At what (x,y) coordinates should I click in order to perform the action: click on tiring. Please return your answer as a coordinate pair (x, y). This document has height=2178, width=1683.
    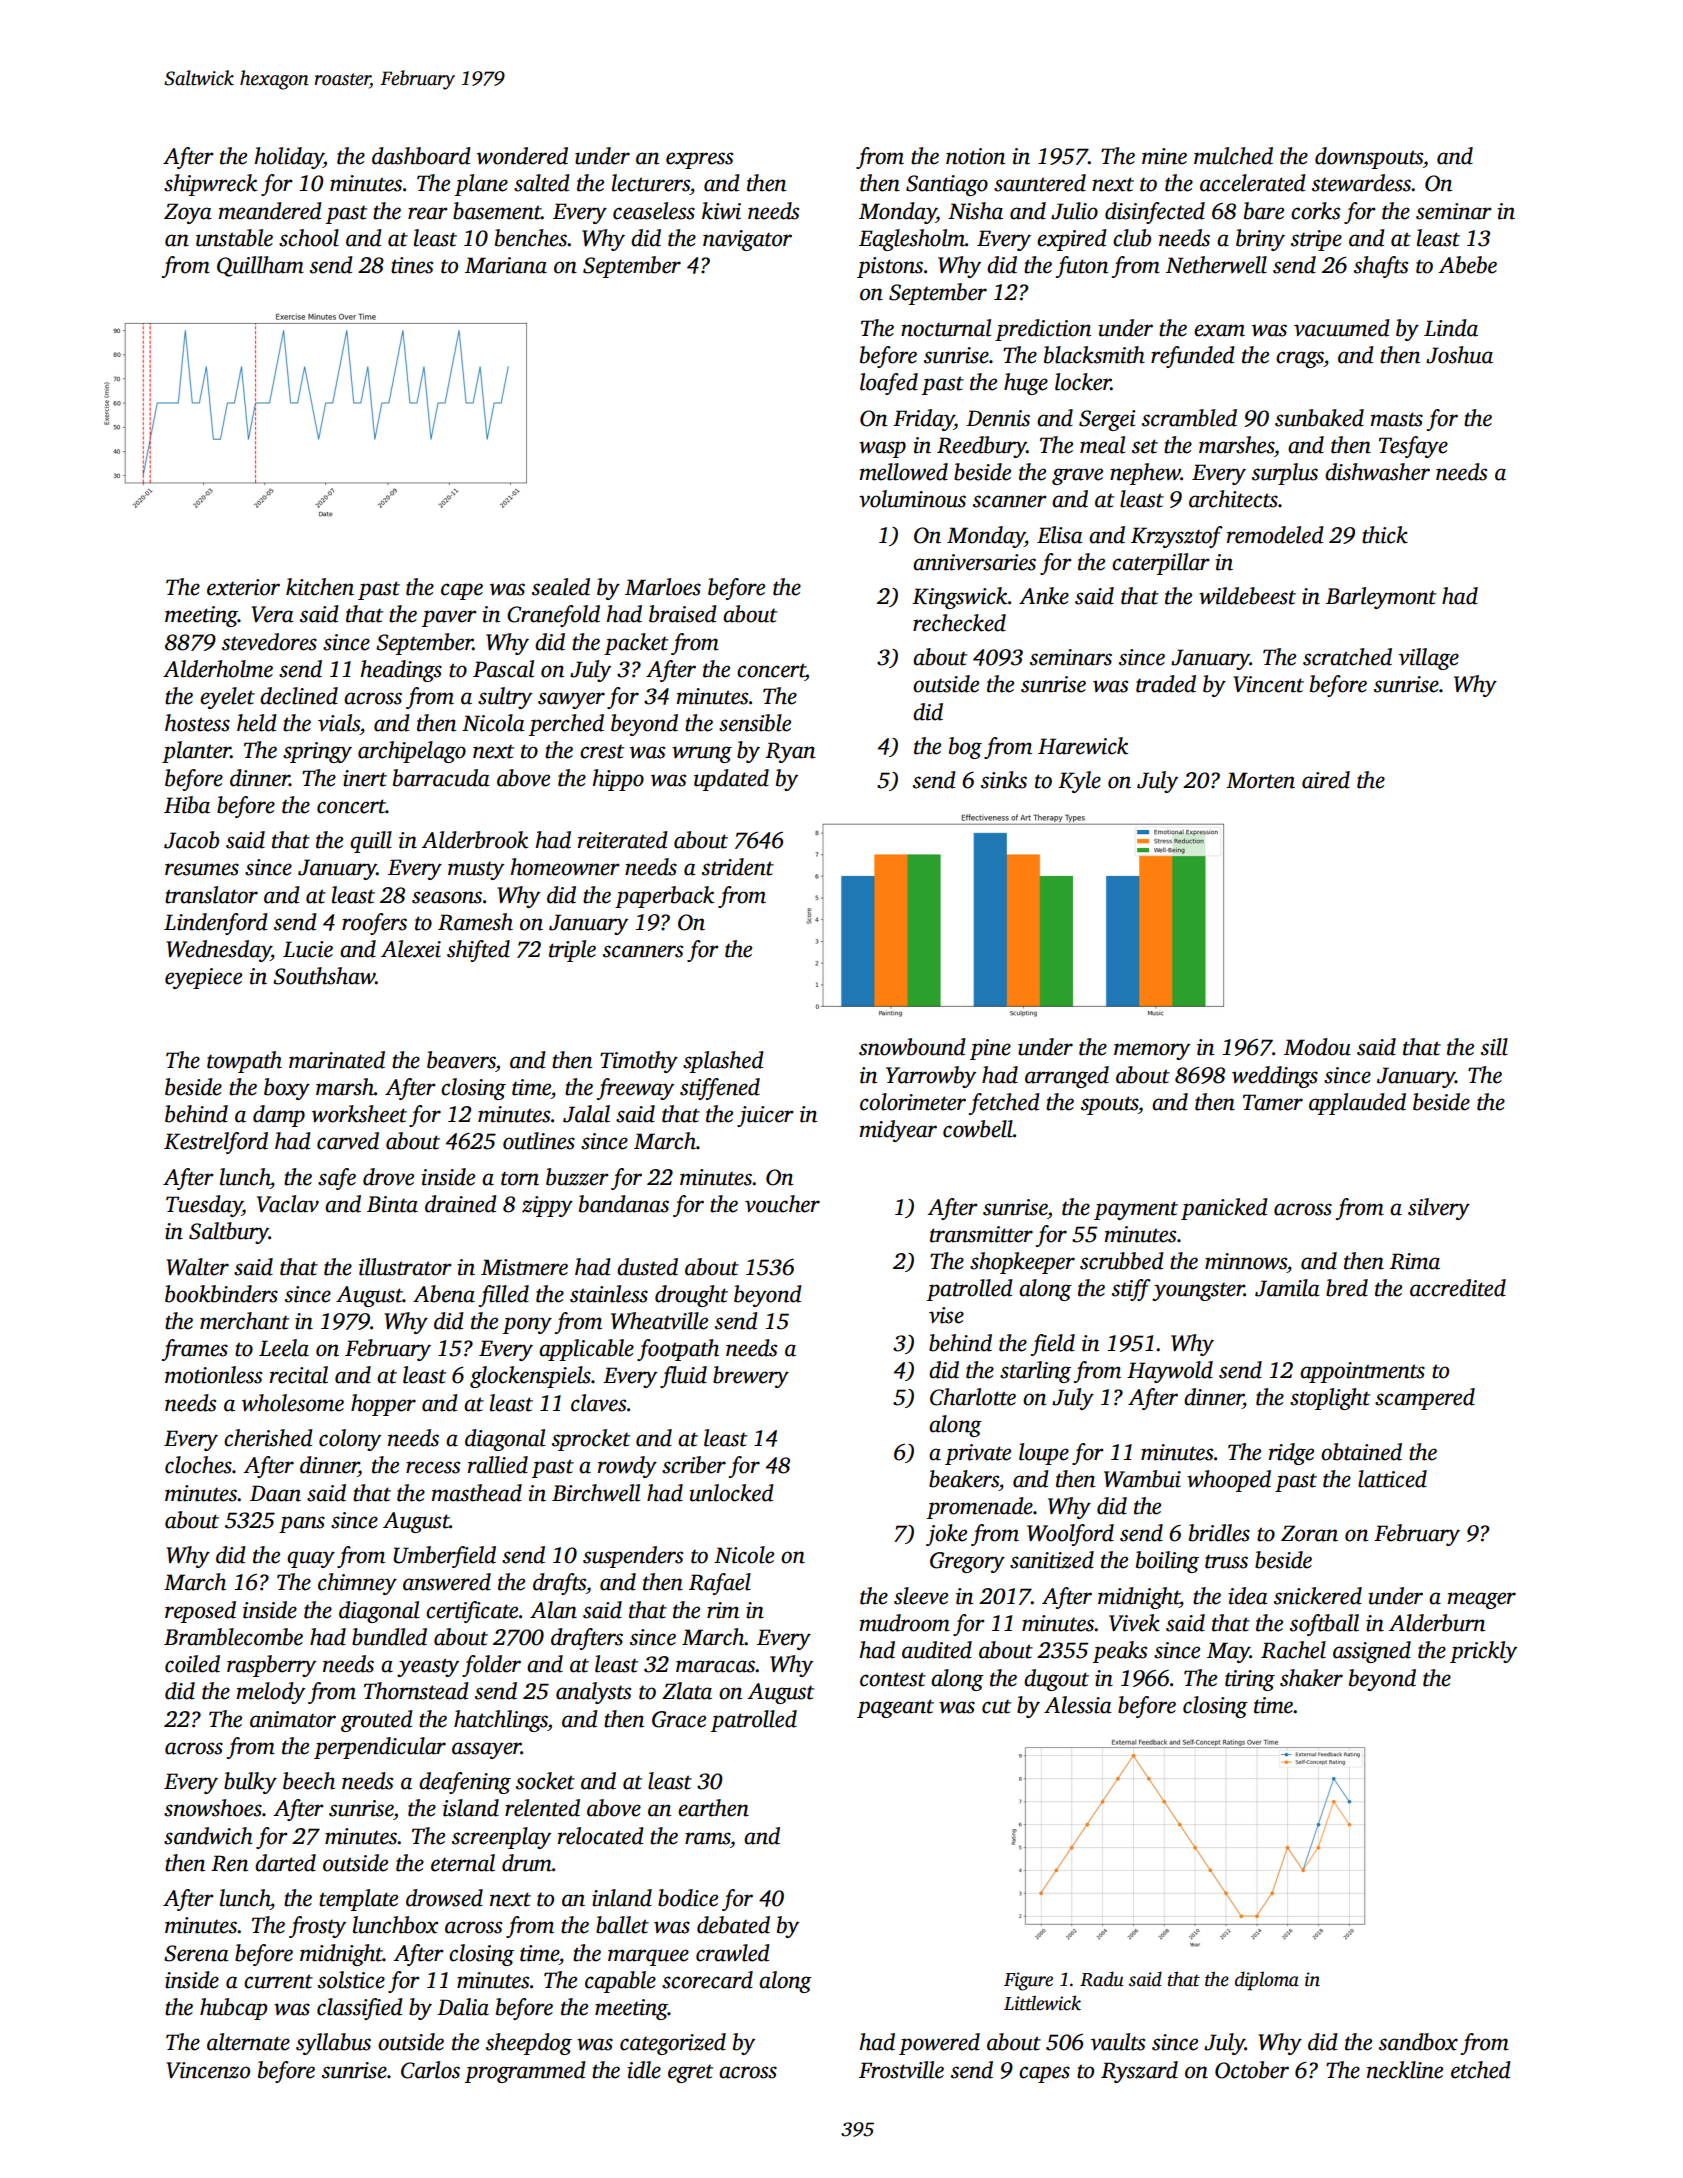
    Looking at the image, I should click on (1250, 1680).
